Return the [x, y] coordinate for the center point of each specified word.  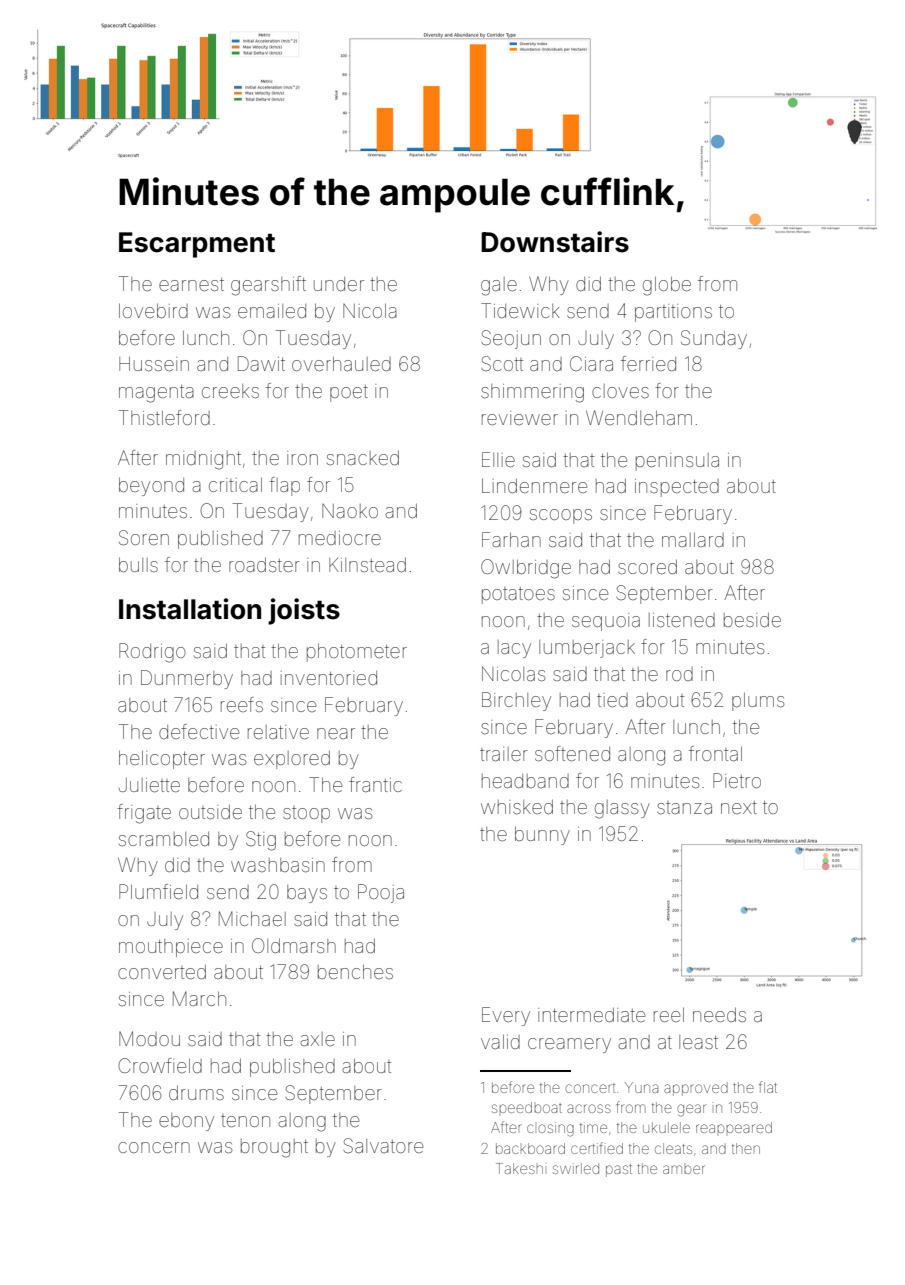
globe [667, 286]
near [336, 733]
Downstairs [555, 242]
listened [682, 620]
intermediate [591, 1015]
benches [355, 972]
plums [758, 702]
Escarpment [197, 245]
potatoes [518, 595]
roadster [264, 565]
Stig [261, 841]
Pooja [381, 893]
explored [292, 760]
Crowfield [160, 1065]
